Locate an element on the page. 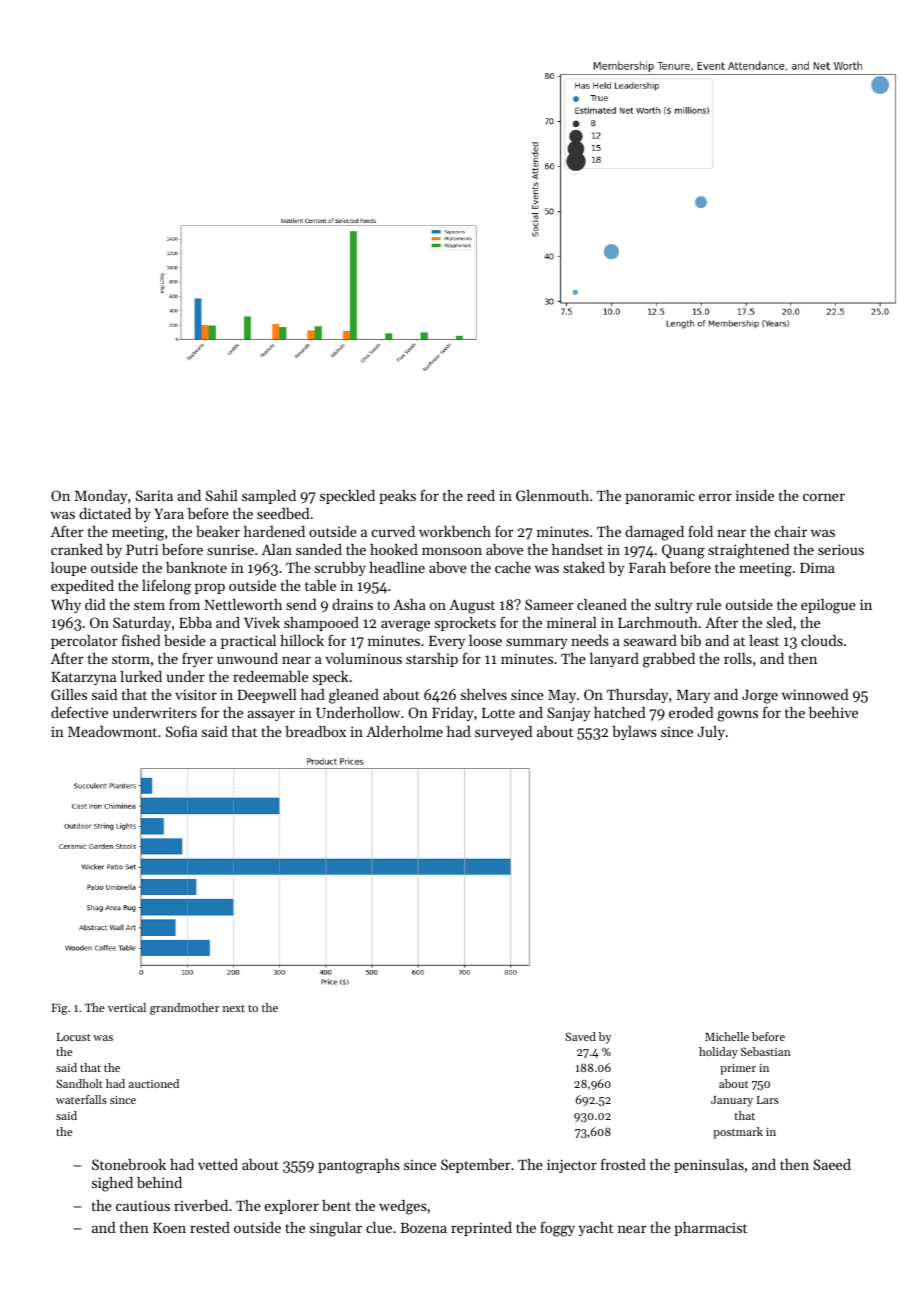 The height and width of the document is (1308, 924). Meadowmont is located at coordinates (112, 731).
